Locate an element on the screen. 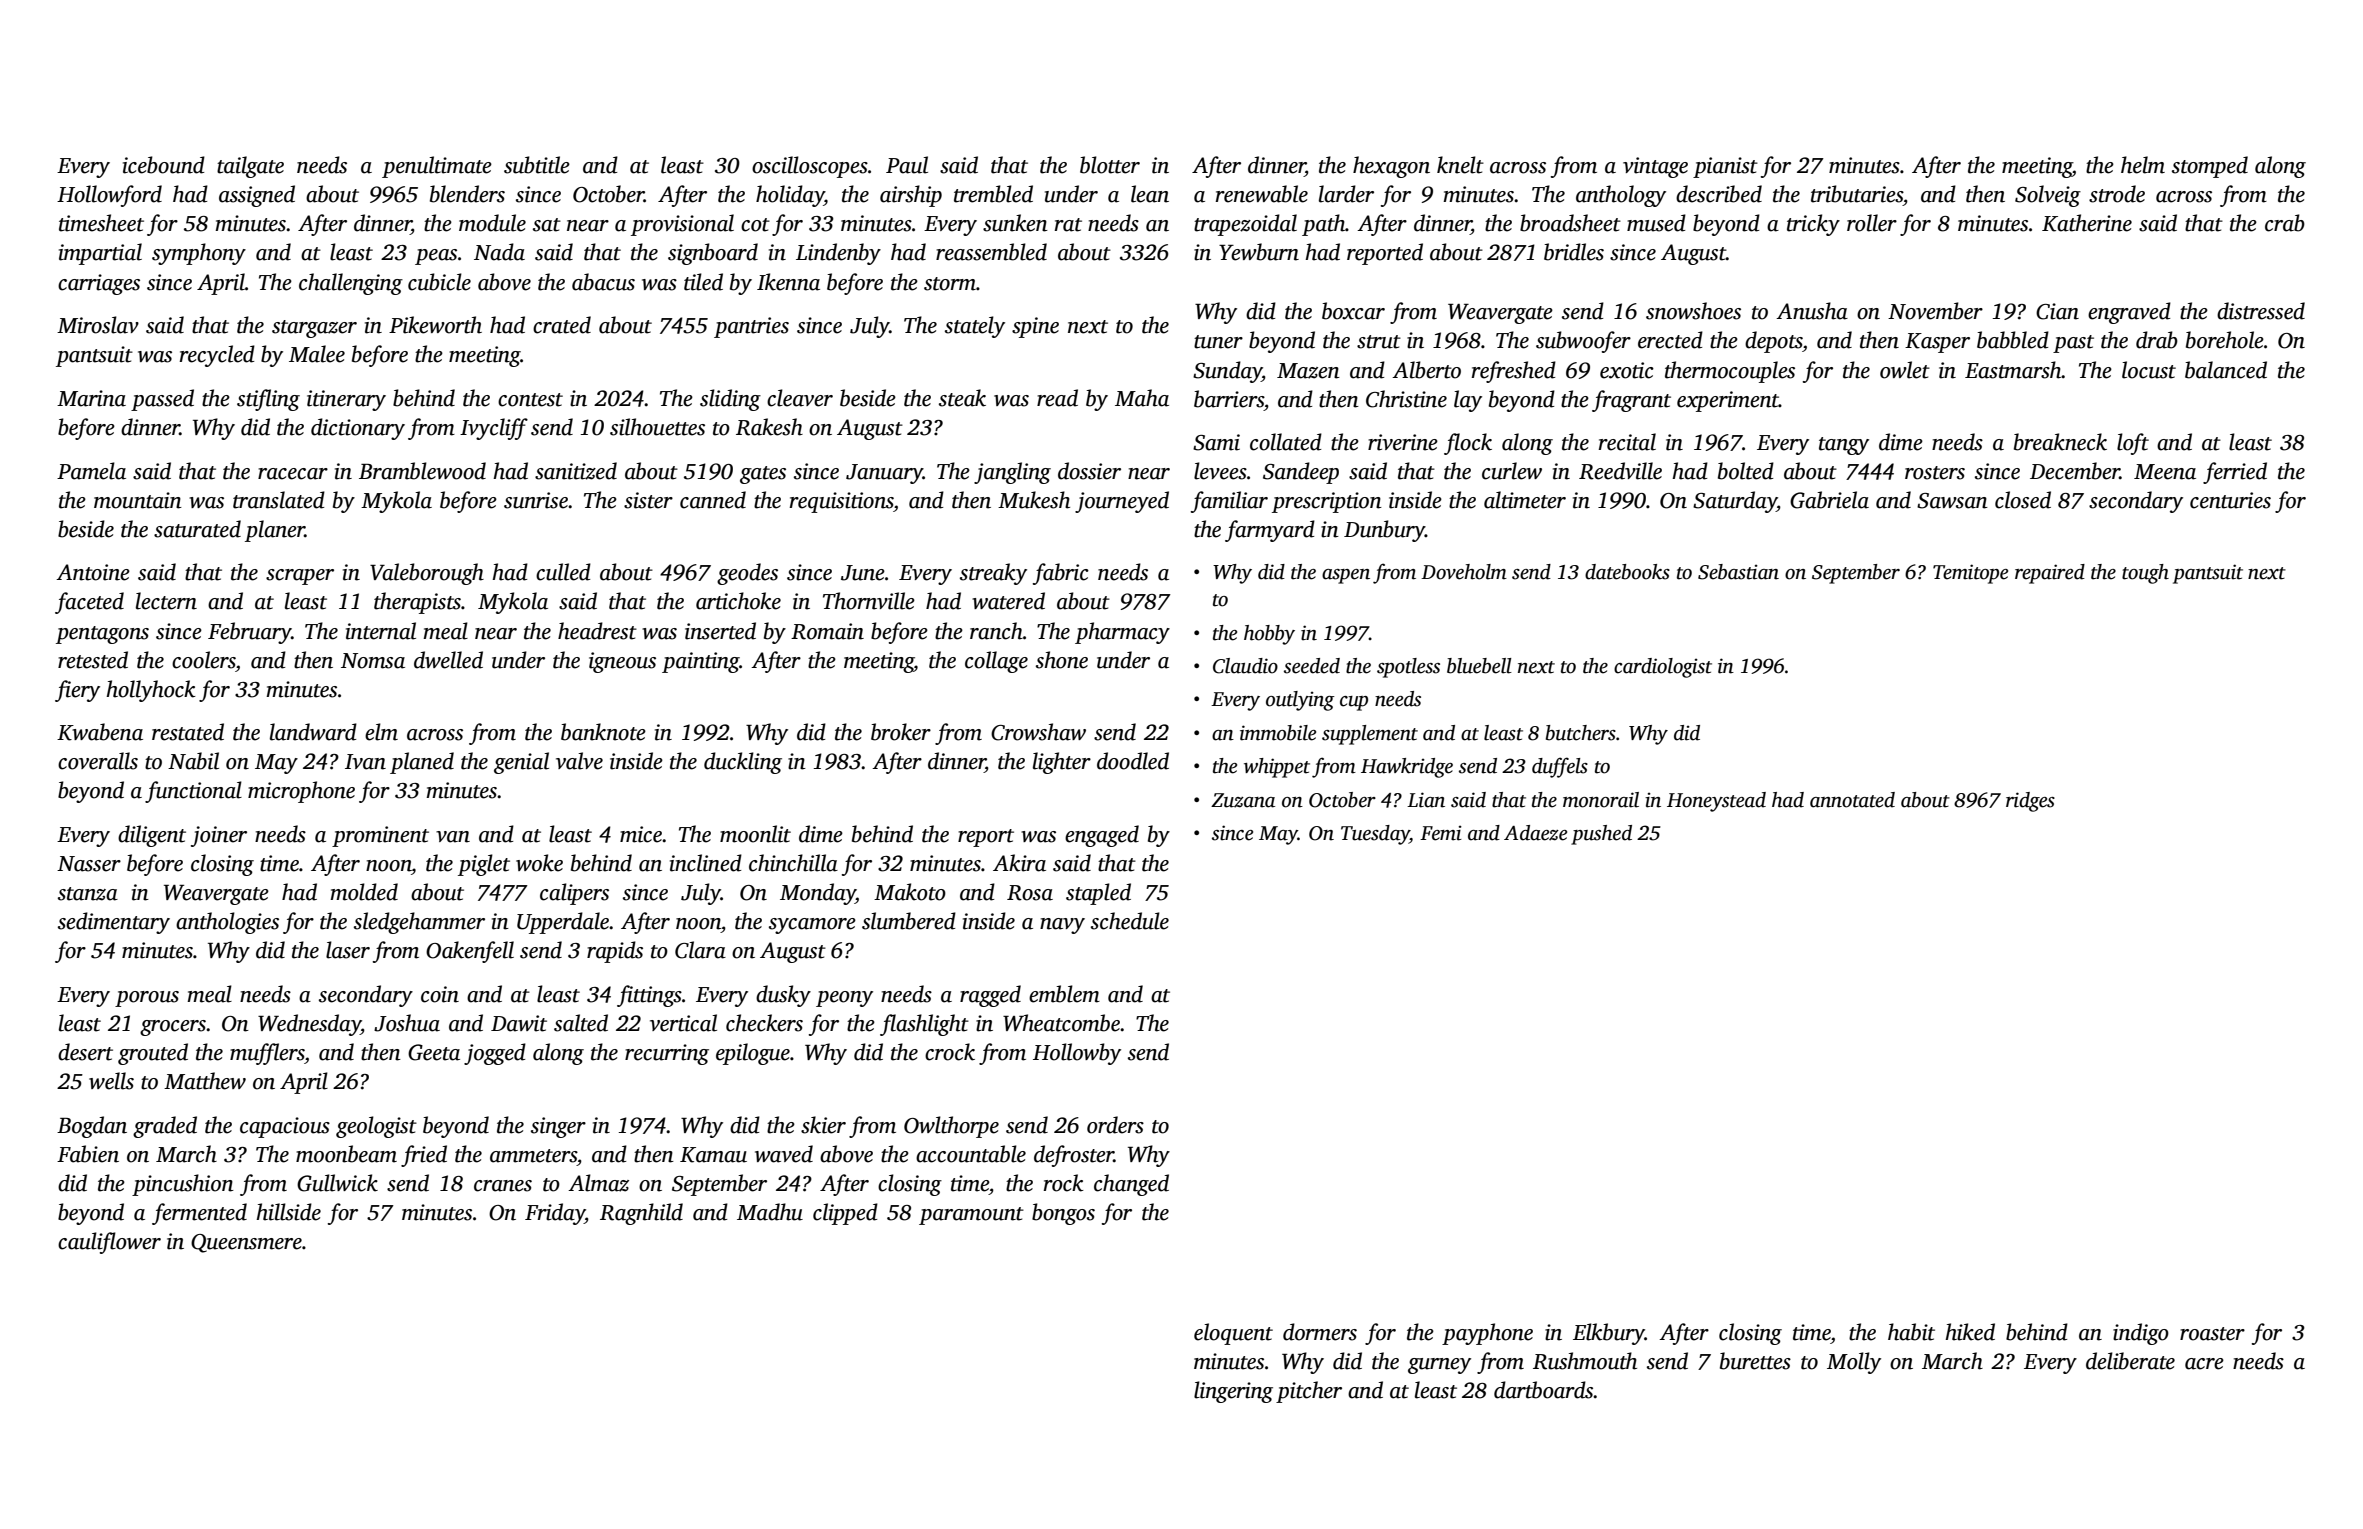  jangling is located at coordinates (1012, 473).
